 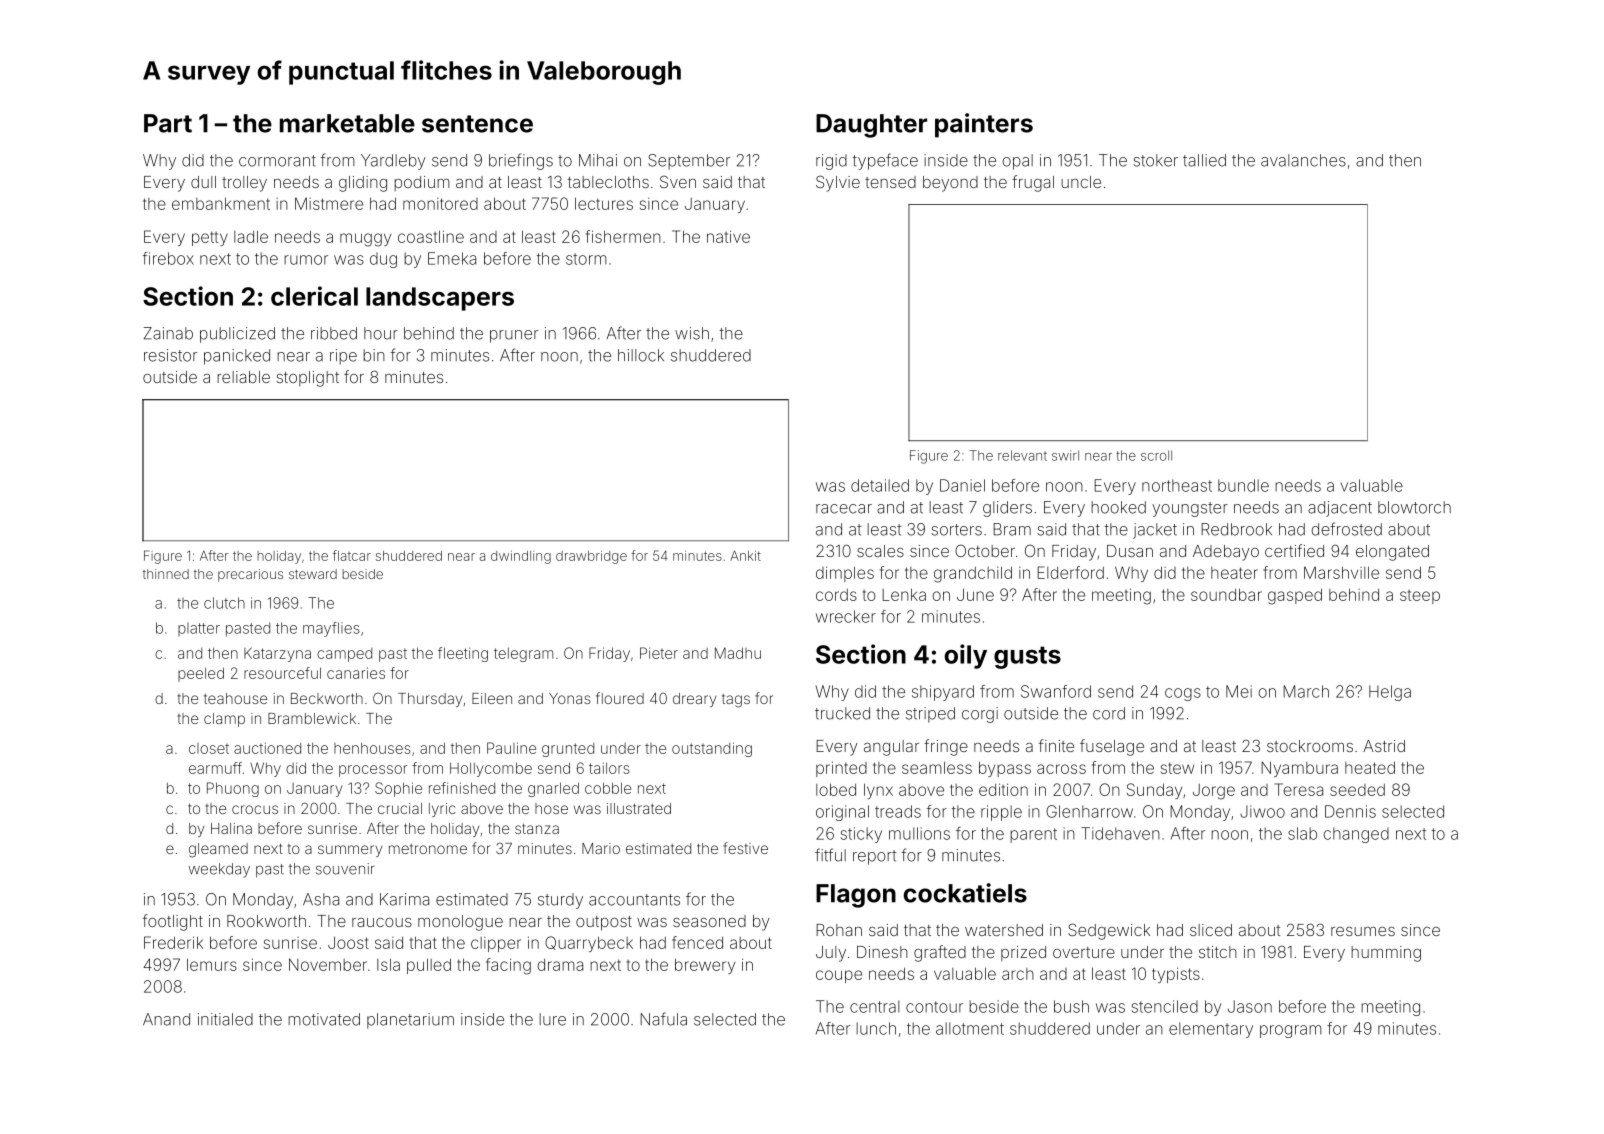 I want to click on Phuong, so click(x=233, y=789).
